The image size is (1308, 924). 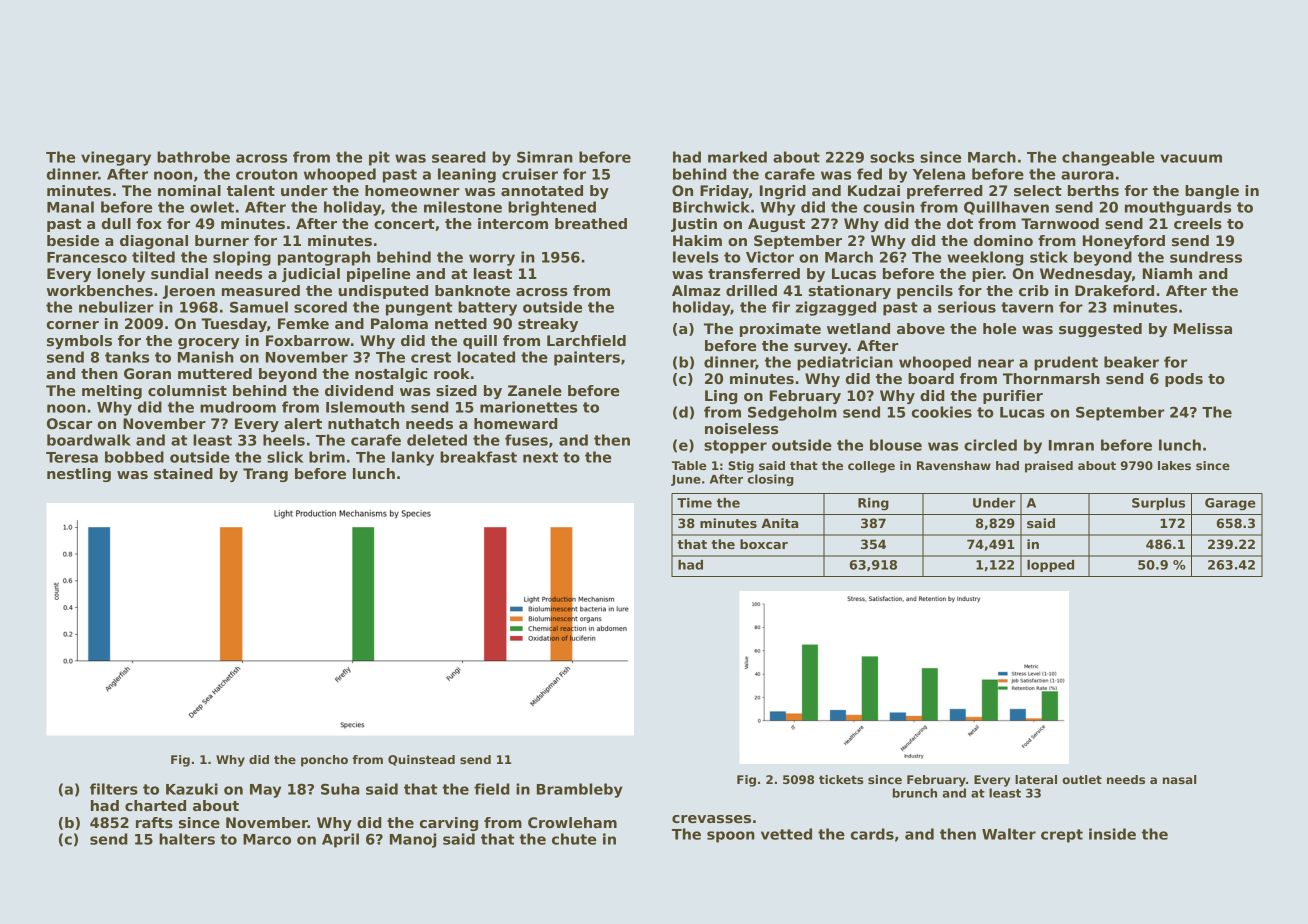 What do you see at coordinates (1036, 779) in the screenshot?
I see `lateral` at bounding box center [1036, 779].
